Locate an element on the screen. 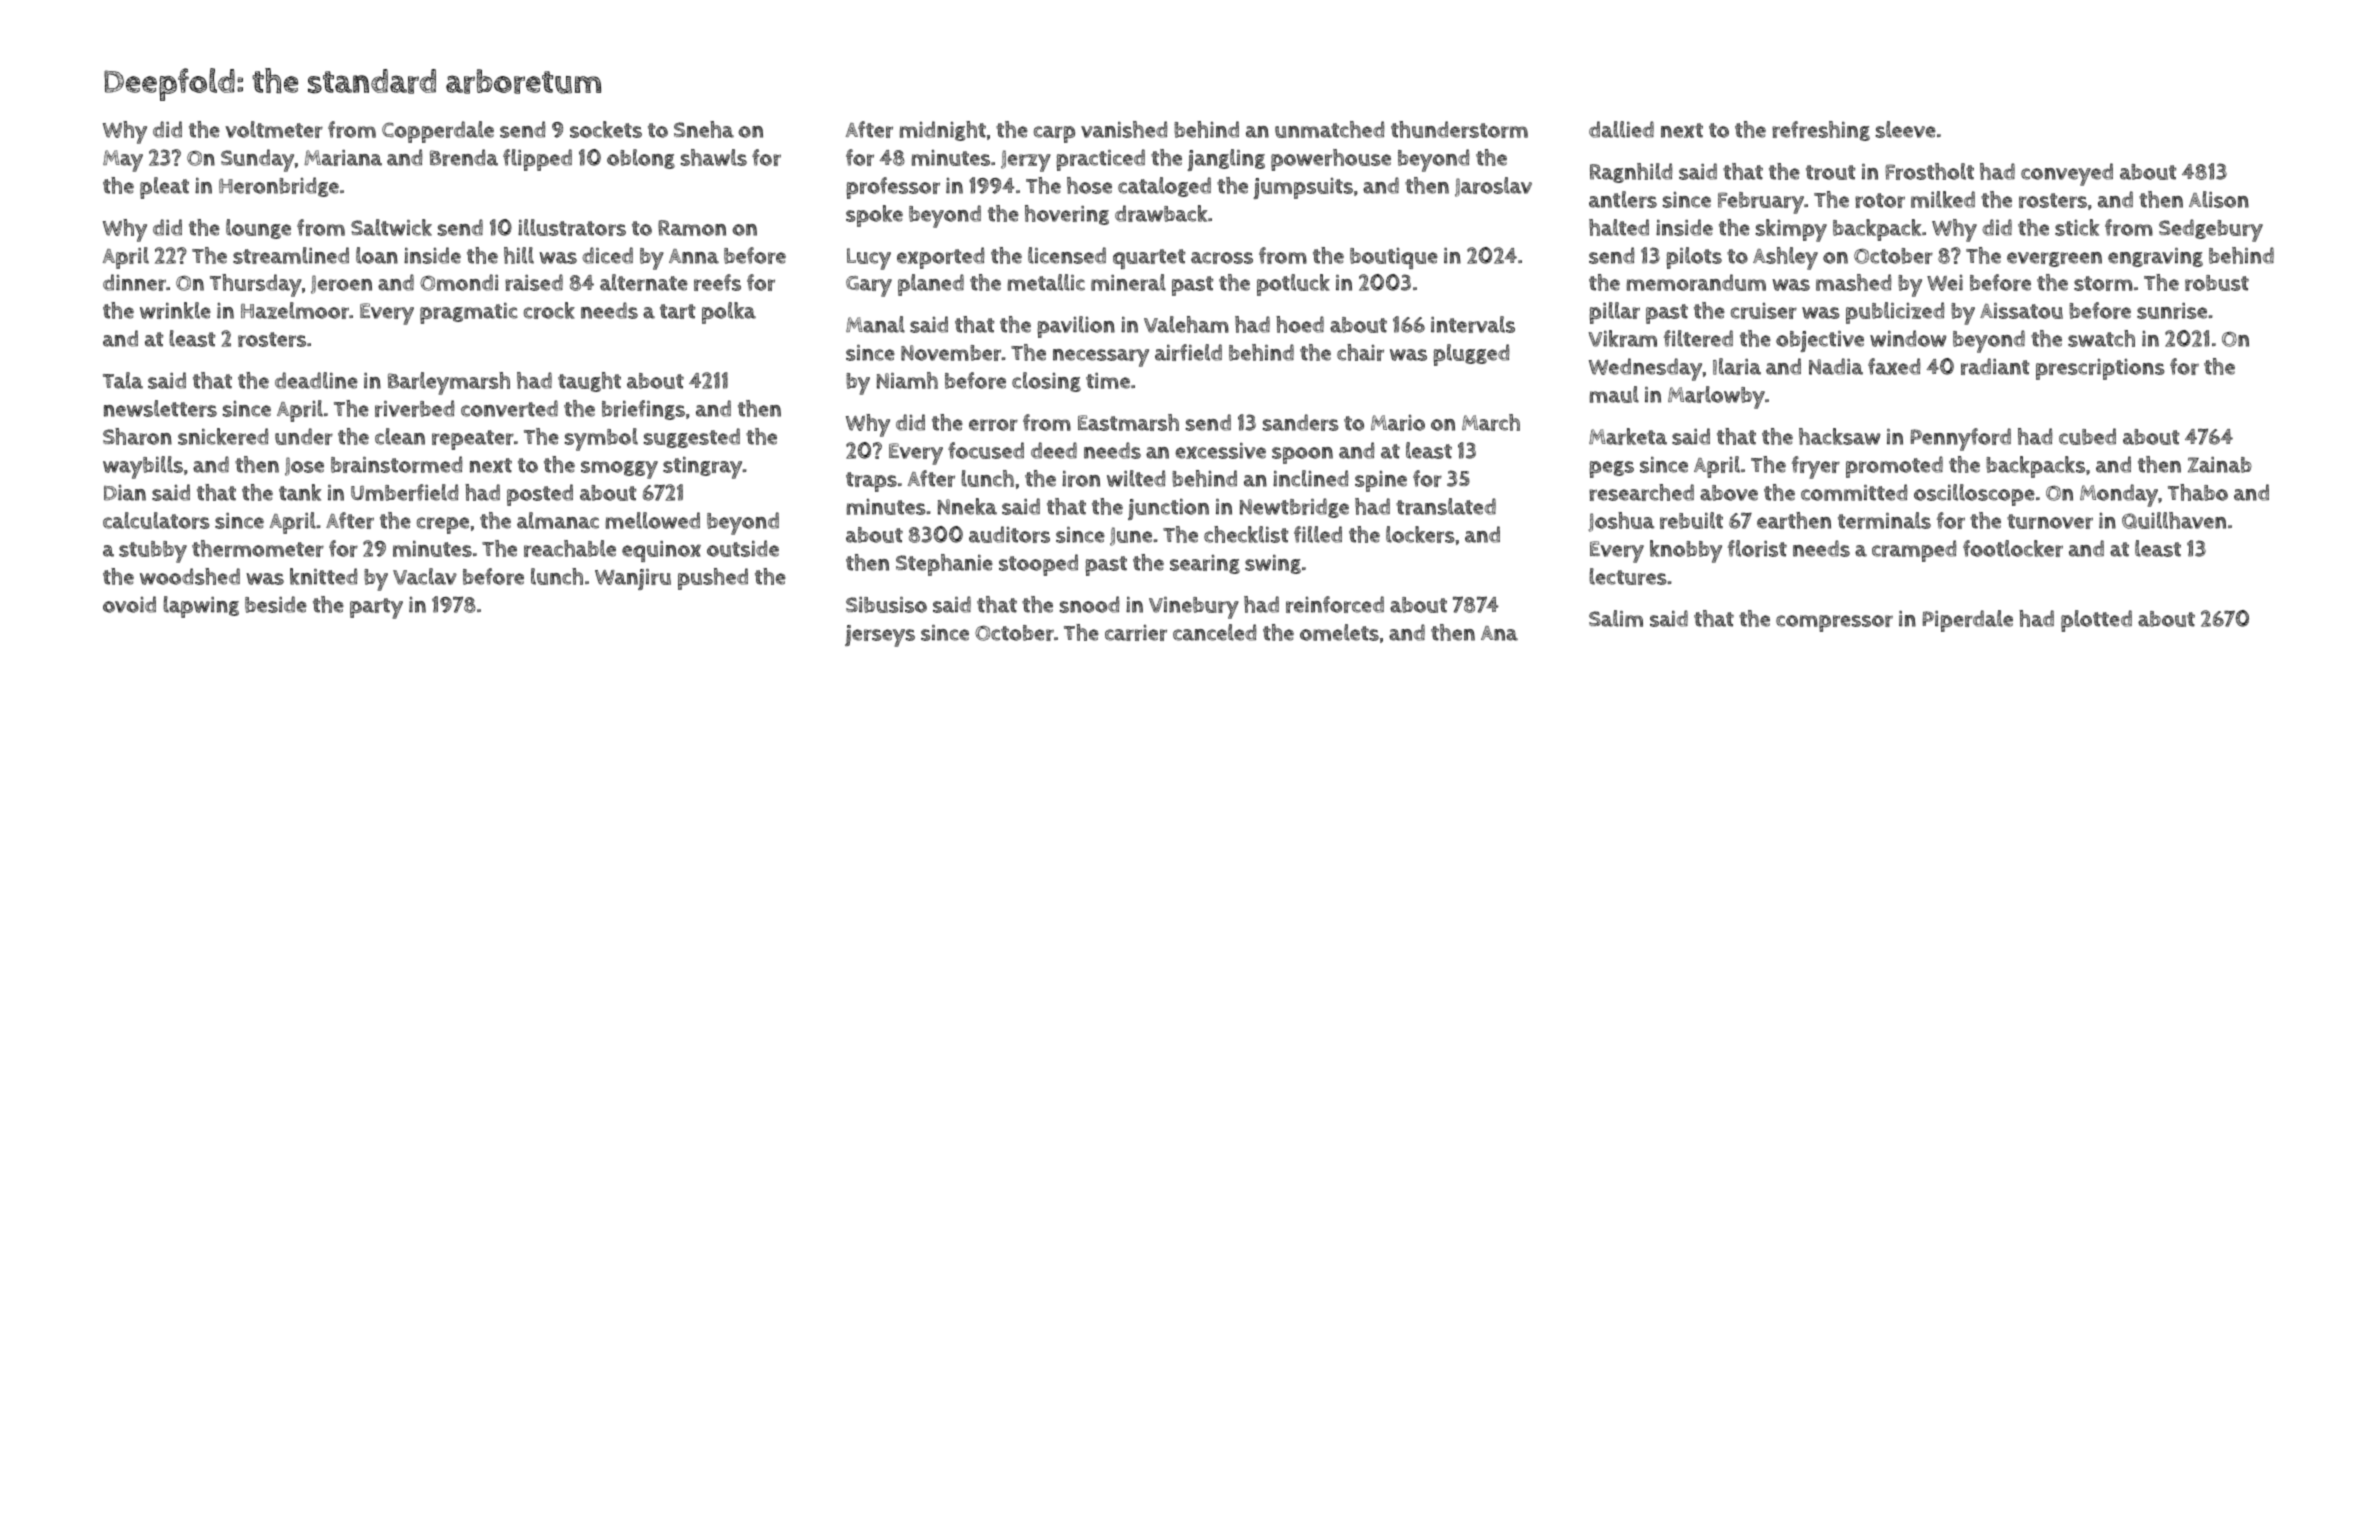  stooped is located at coordinates (1038, 565).
